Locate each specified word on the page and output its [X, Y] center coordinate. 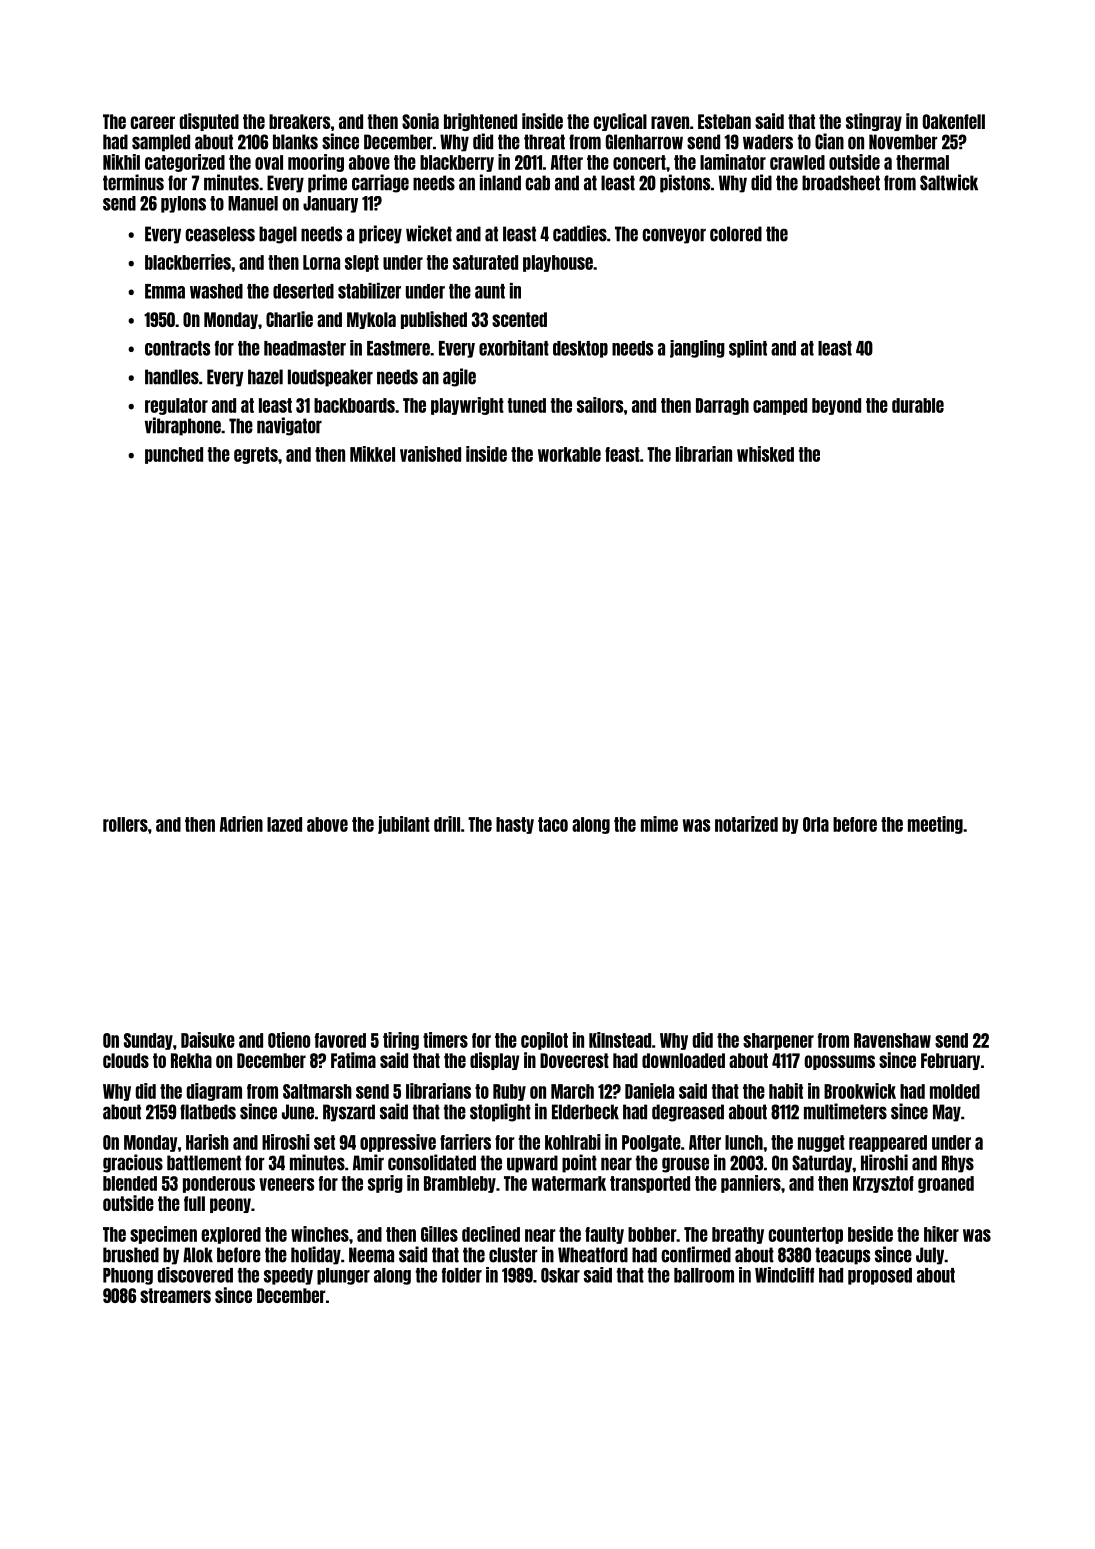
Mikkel [372, 454]
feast [622, 454]
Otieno [289, 1040]
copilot [544, 1041]
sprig [385, 1184]
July [930, 1256]
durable [918, 405]
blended [130, 1183]
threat [544, 142]
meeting [935, 825]
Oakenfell [954, 121]
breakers [299, 121]
